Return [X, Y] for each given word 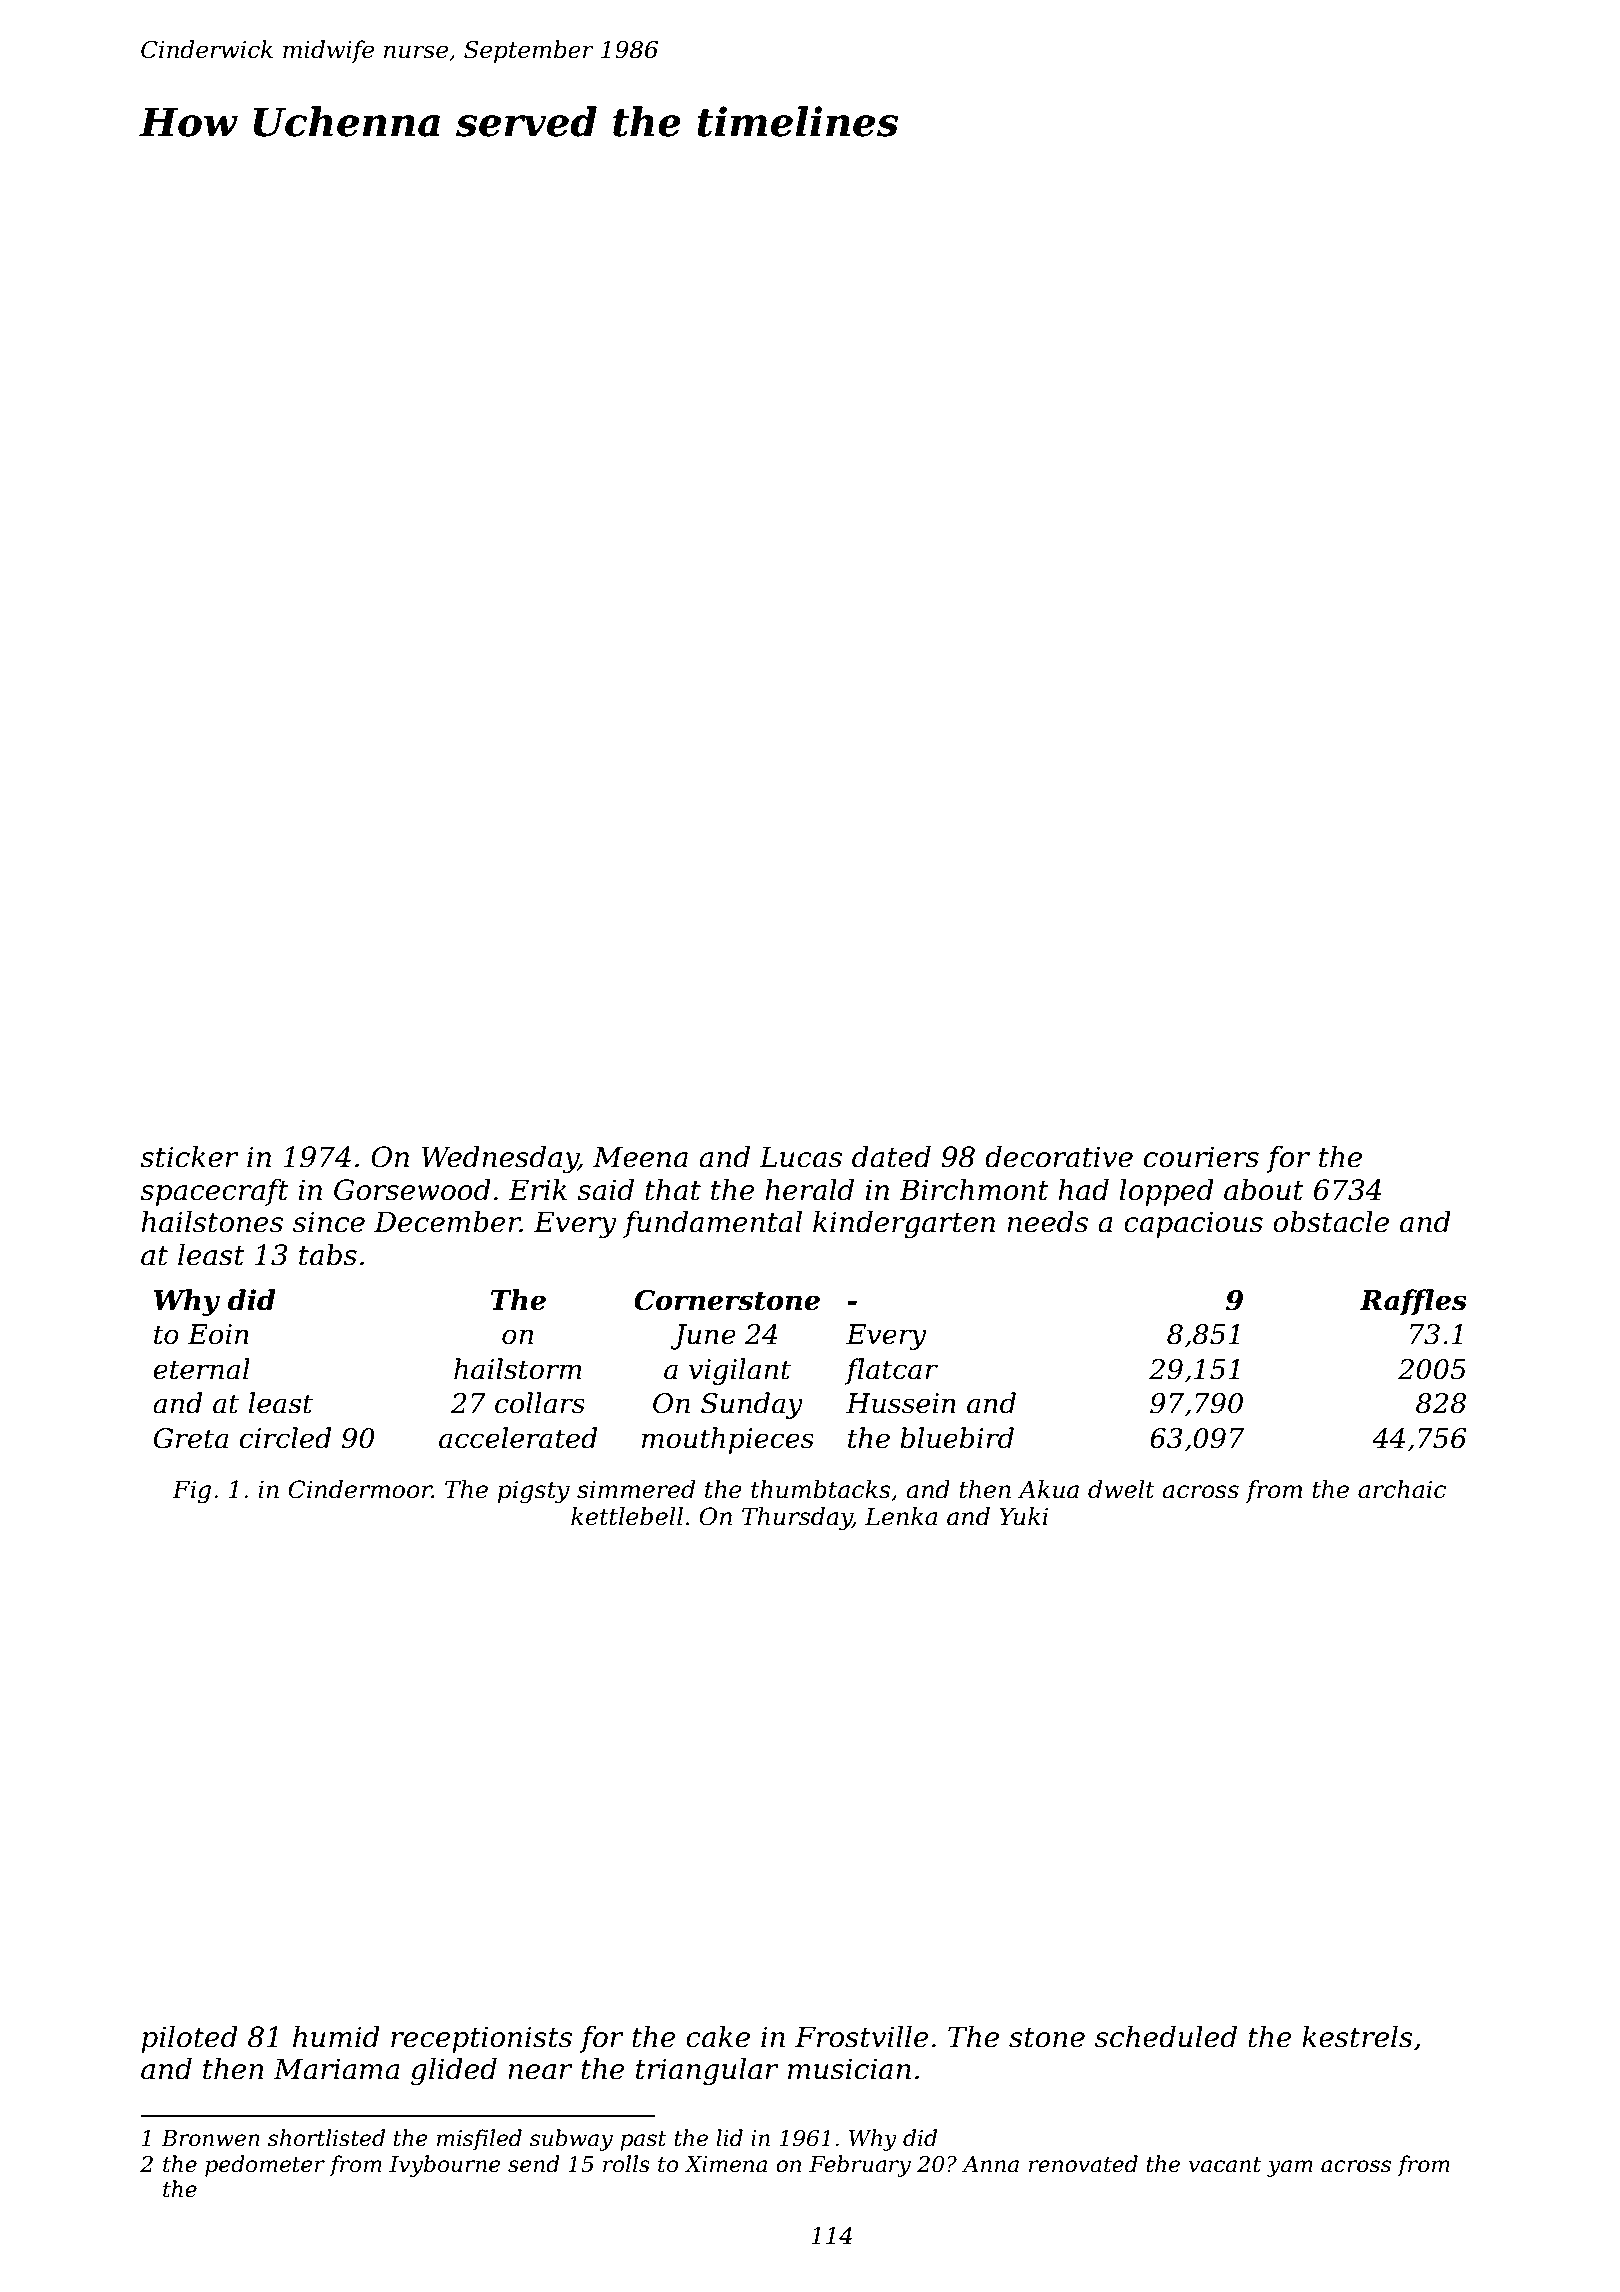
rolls [626, 2164]
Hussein [901, 1403]
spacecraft [214, 1192]
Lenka [901, 1516]
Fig [191, 1492]
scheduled [1166, 2037]
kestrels [1357, 2037]
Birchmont [974, 1190]
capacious [1193, 1224]
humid [336, 2037]
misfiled [479, 2140]
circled [285, 1438]
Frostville [862, 2037]
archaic [1402, 1489]
